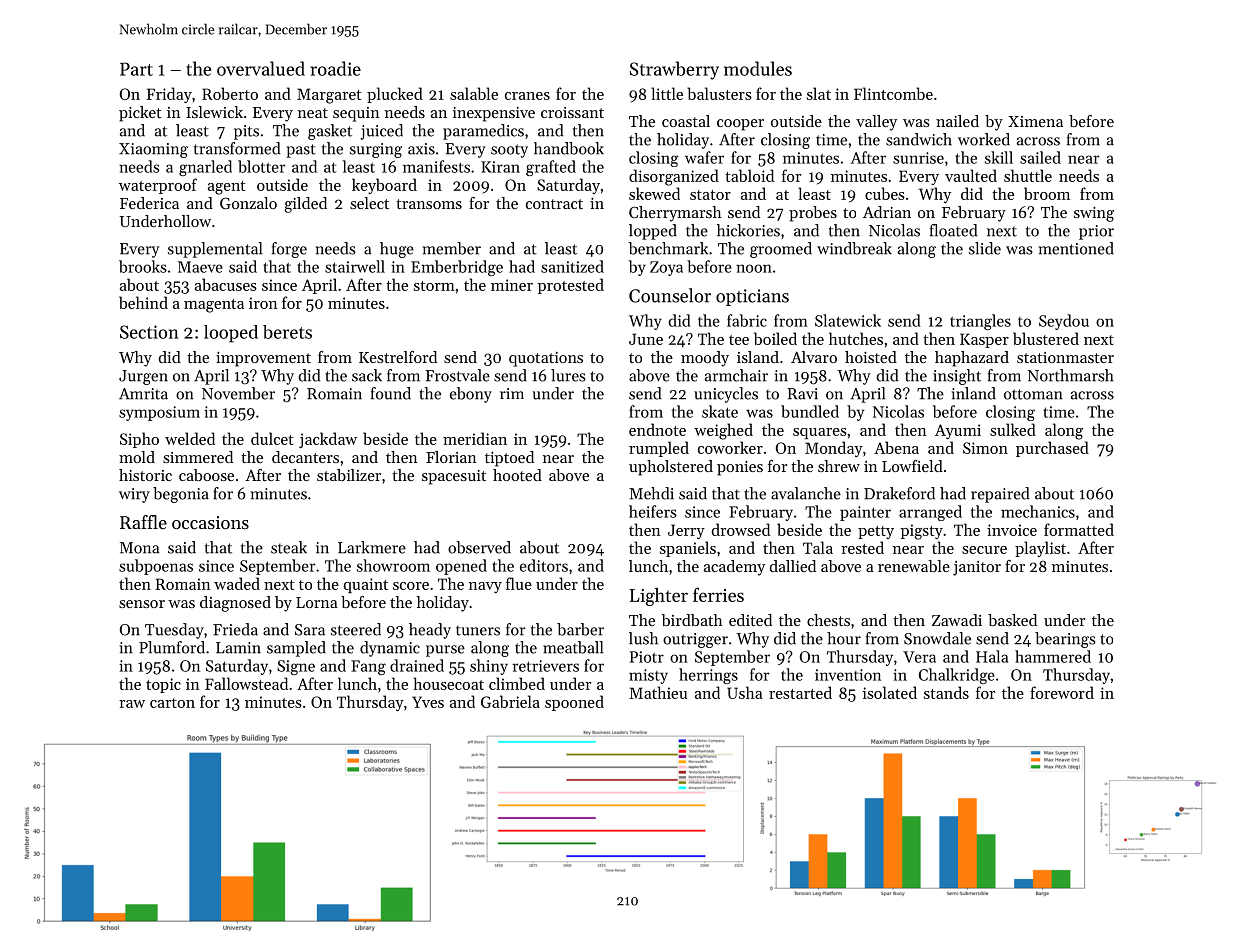  What do you see at coordinates (918, 158) in the screenshot?
I see `sunrise` at bounding box center [918, 158].
